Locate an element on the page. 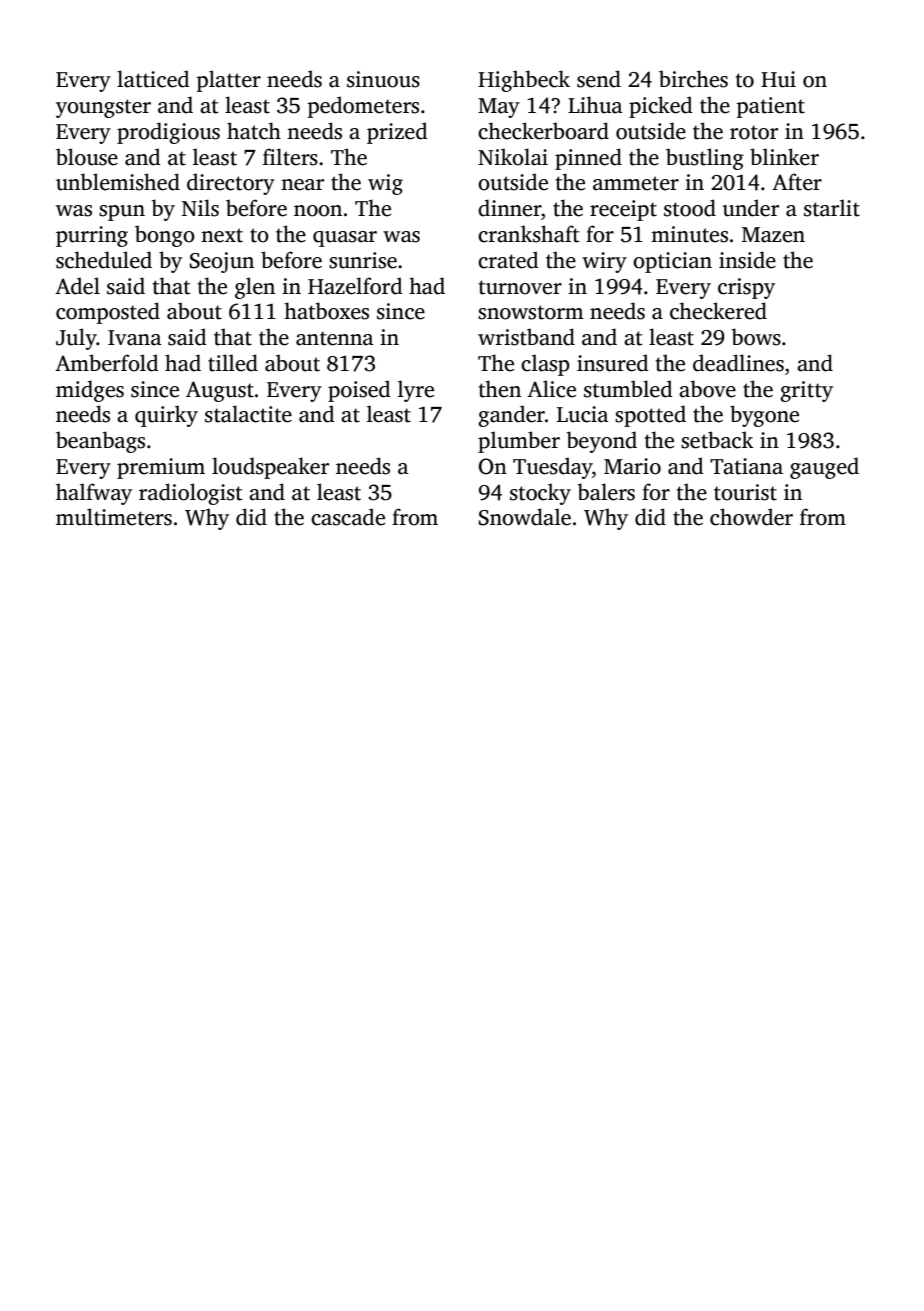 The width and height of the document is (924, 1311). bows is located at coordinates (756, 337).
